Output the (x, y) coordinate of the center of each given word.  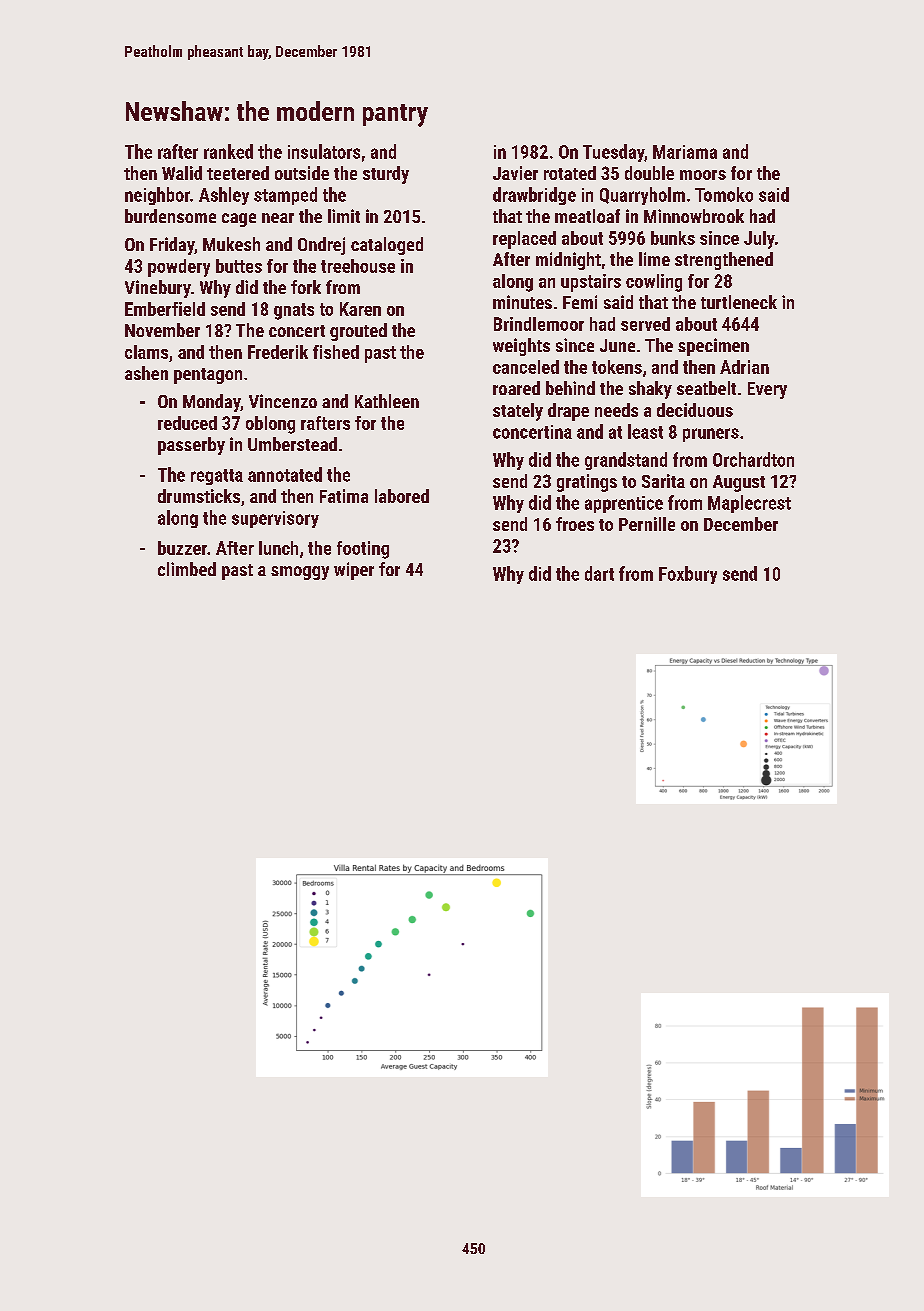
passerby (191, 446)
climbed (187, 569)
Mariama (685, 152)
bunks (673, 238)
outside (302, 173)
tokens (617, 367)
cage (239, 220)
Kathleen (387, 401)
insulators (324, 151)
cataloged (387, 246)
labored (402, 496)
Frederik (278, 352)
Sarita (663, 481)
